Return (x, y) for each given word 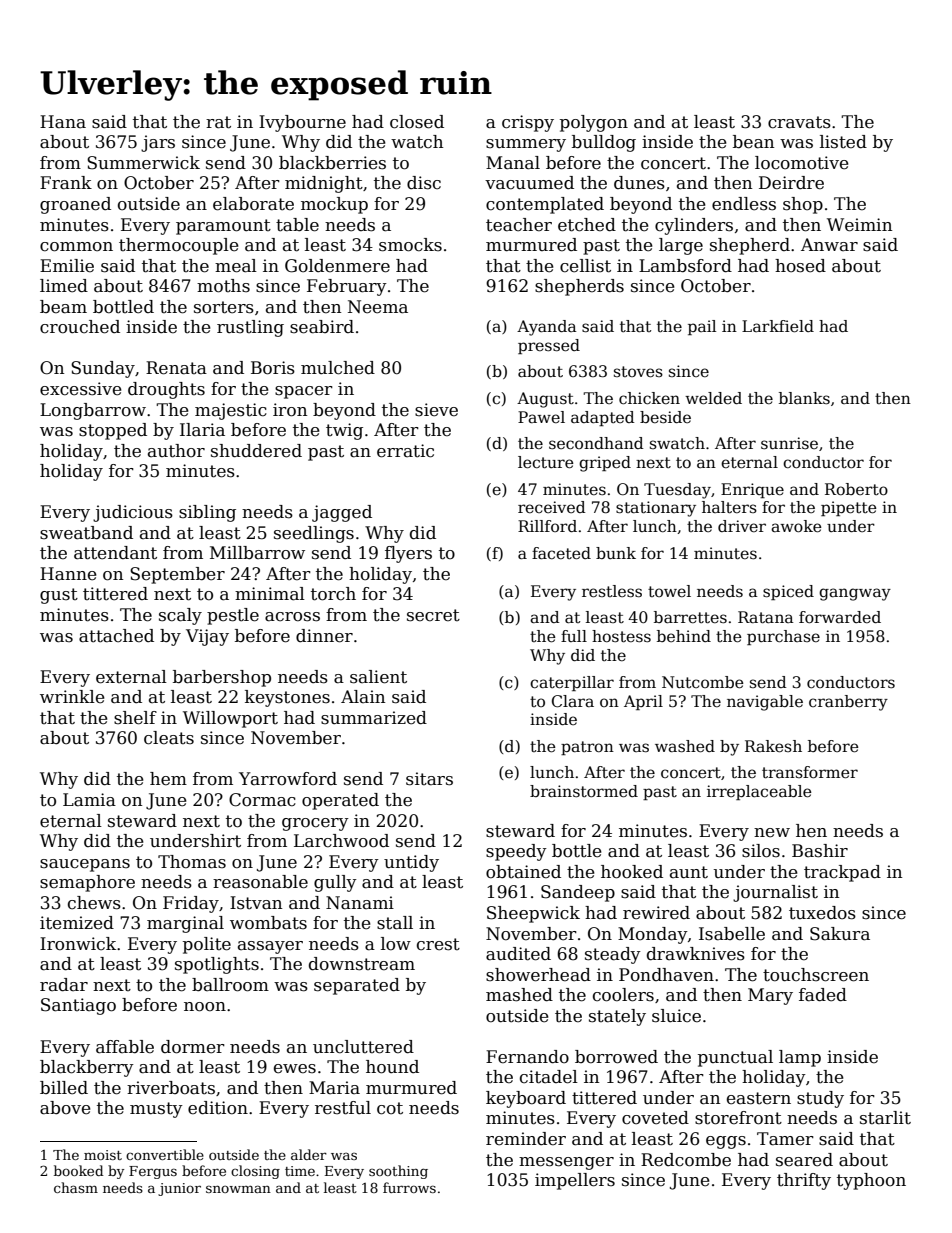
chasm (76, 1187)
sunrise (789, 443)
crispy (528, 123)
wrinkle (72, 697)
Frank (66, 183)
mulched (338, 368)
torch (333, 594)
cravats (799, 122)
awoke (796, 526)
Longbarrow (93, 411)
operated (340, 801)
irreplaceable (759, 792)
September (177, 575)
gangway (855, 594)
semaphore (87, 883)
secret (433, 615)
